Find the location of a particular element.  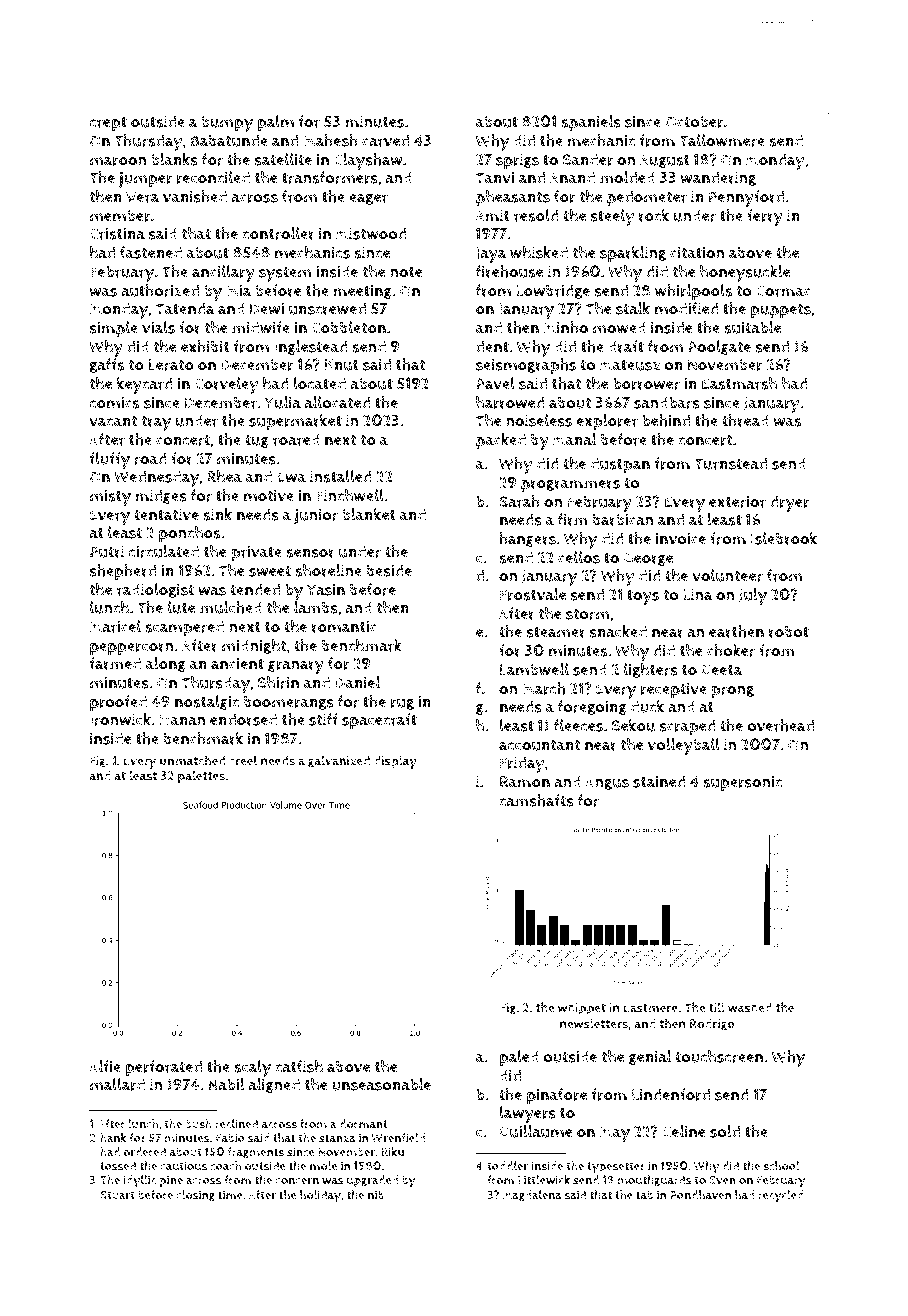

noiseless is located at coordinates (539, 420).
